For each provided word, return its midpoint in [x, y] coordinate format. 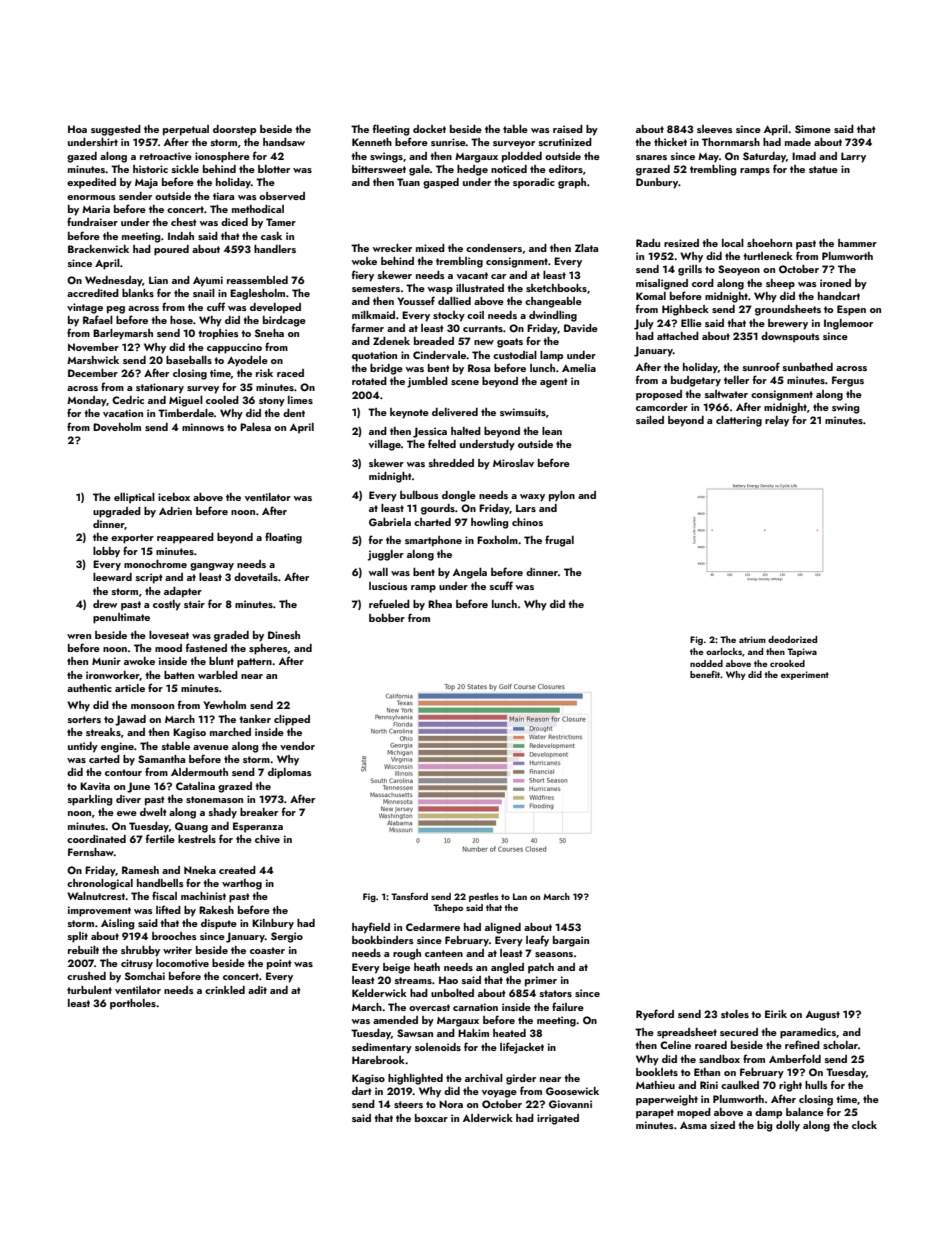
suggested [116, 130]
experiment [805, 675]
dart [362, 1091]
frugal [559, 541]
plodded [522, 157]
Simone [813, 129]
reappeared [185, 538]
